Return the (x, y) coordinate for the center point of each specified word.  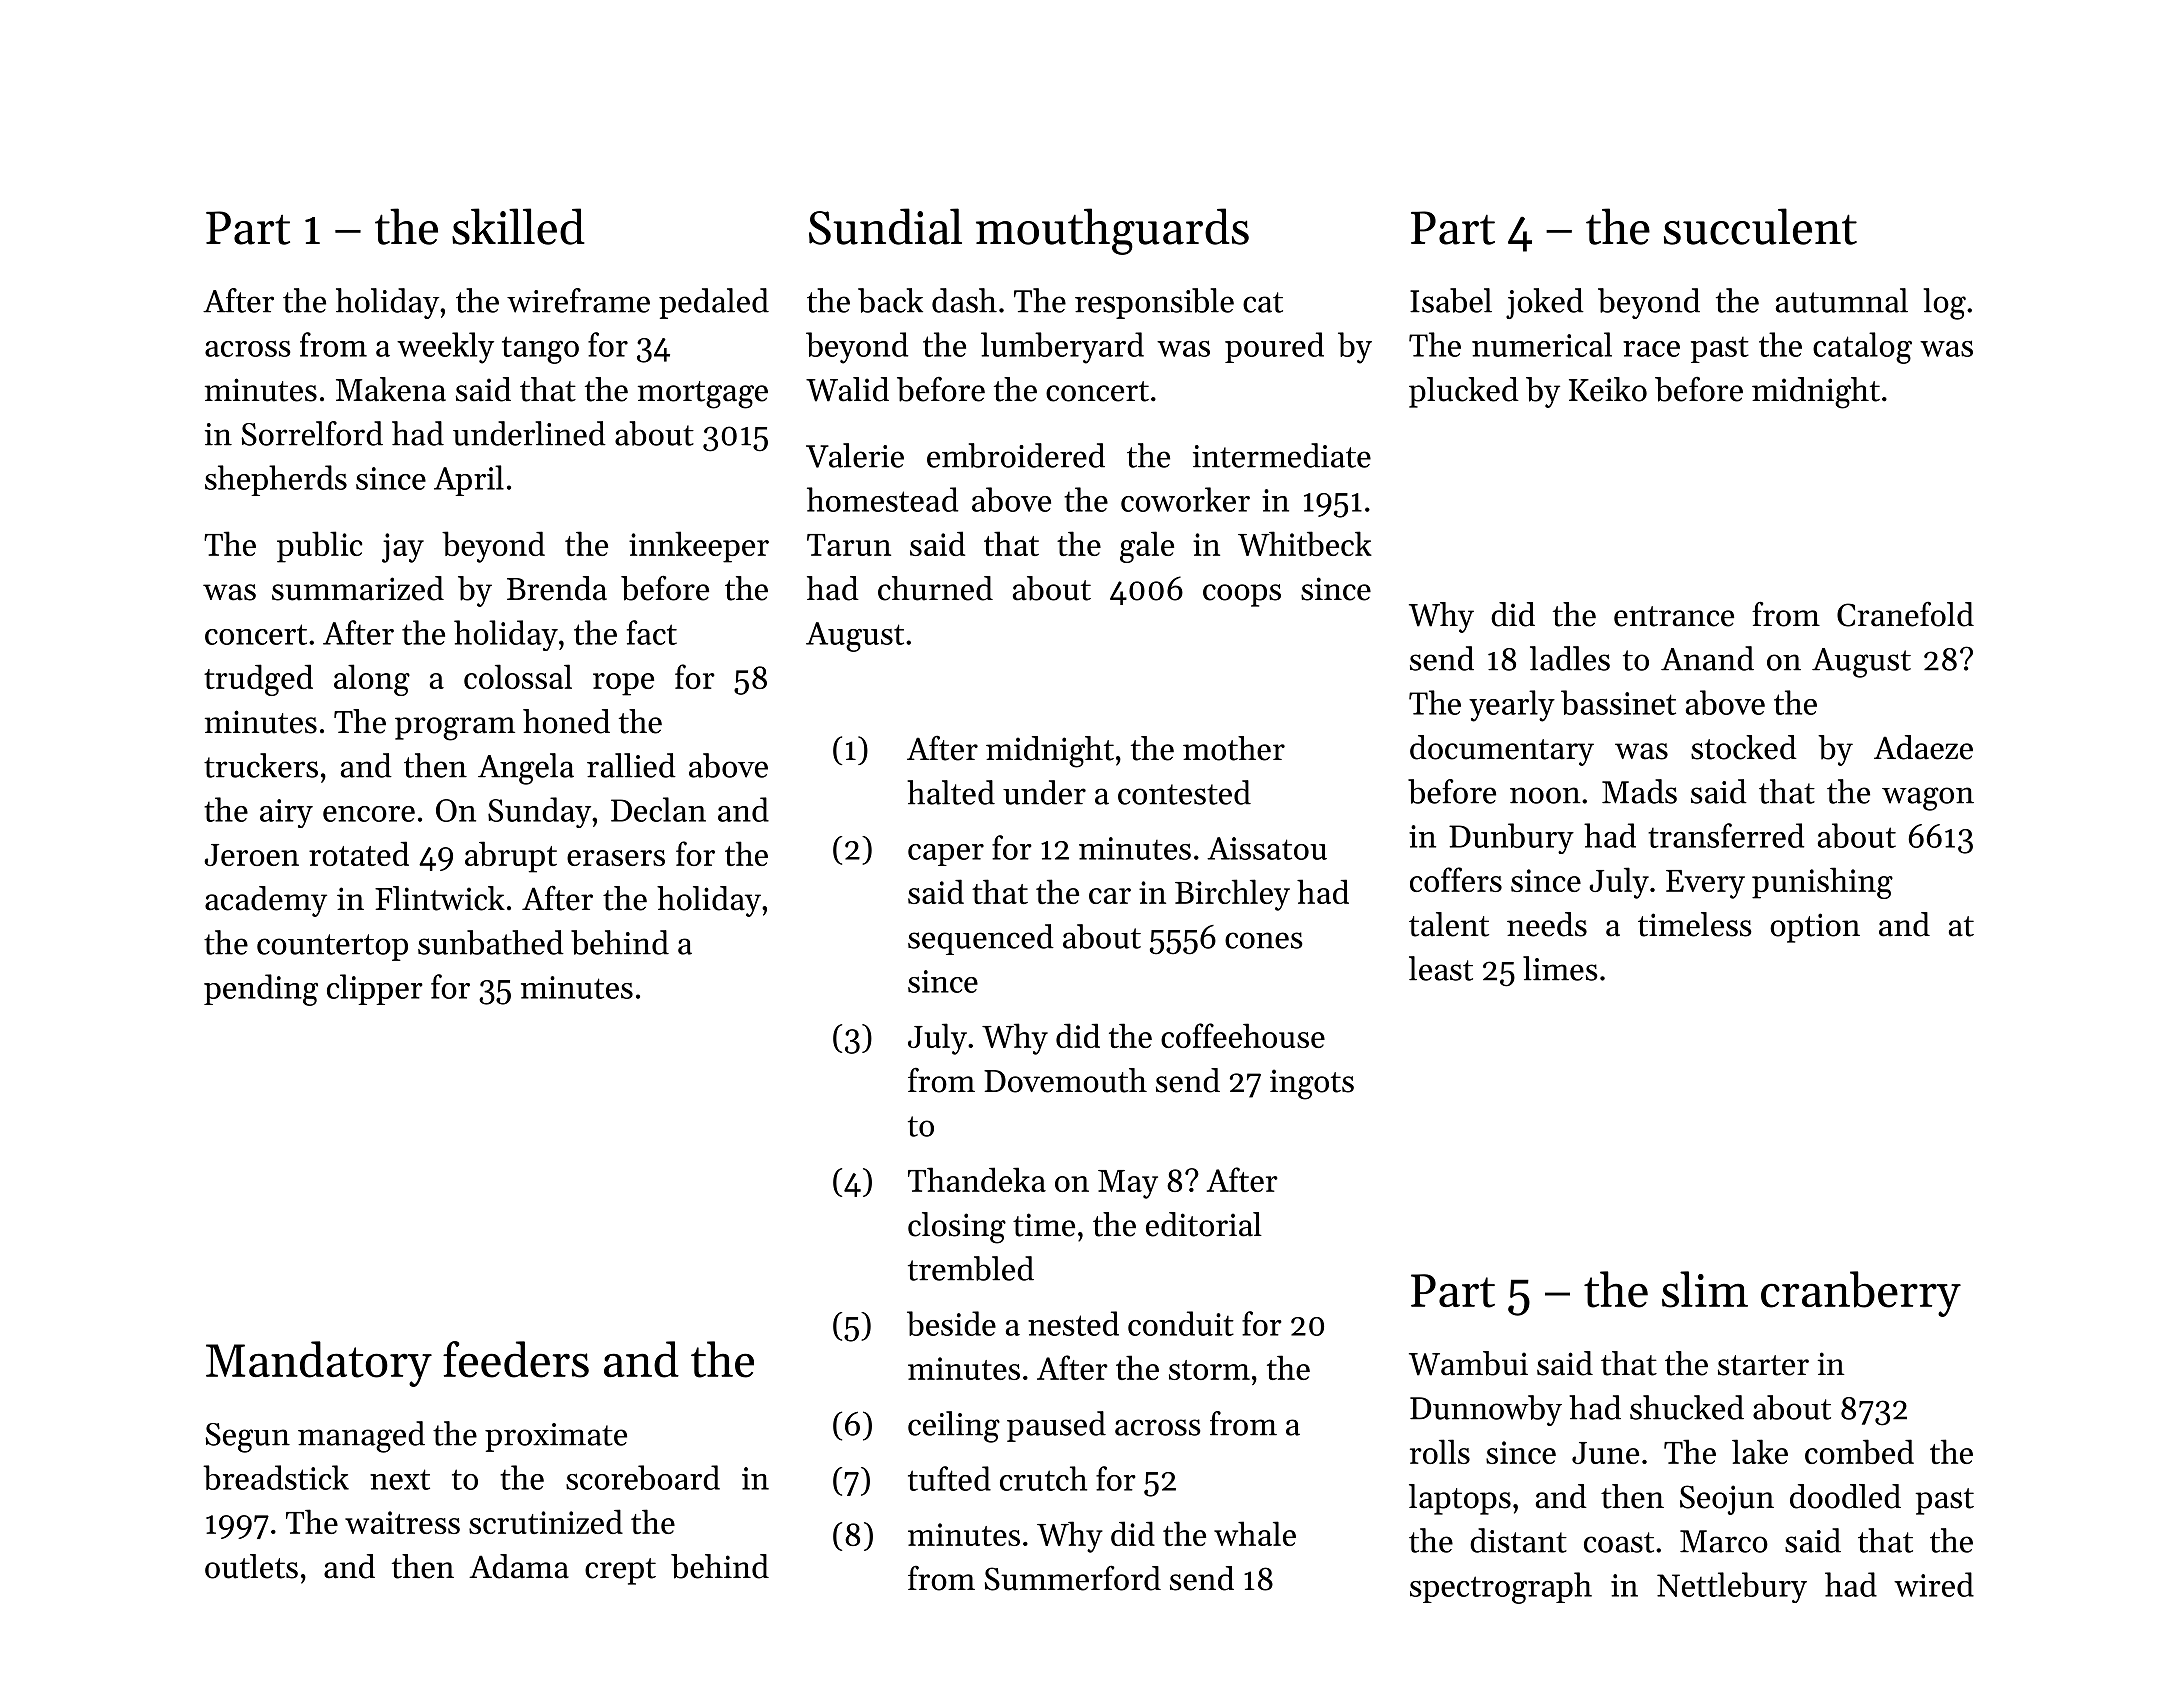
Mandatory (319, 1364)
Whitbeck (1305, 543)
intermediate (1282, 455)
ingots (1312, 1084)
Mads (1639, 791)
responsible (1154, 303)
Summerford (1073, 1578)
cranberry (1861, 1294)
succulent (1760, 226)
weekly (445, 348)
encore (369, 814)
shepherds (276, 480)
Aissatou (1267, 848)
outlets (251, 1566)
